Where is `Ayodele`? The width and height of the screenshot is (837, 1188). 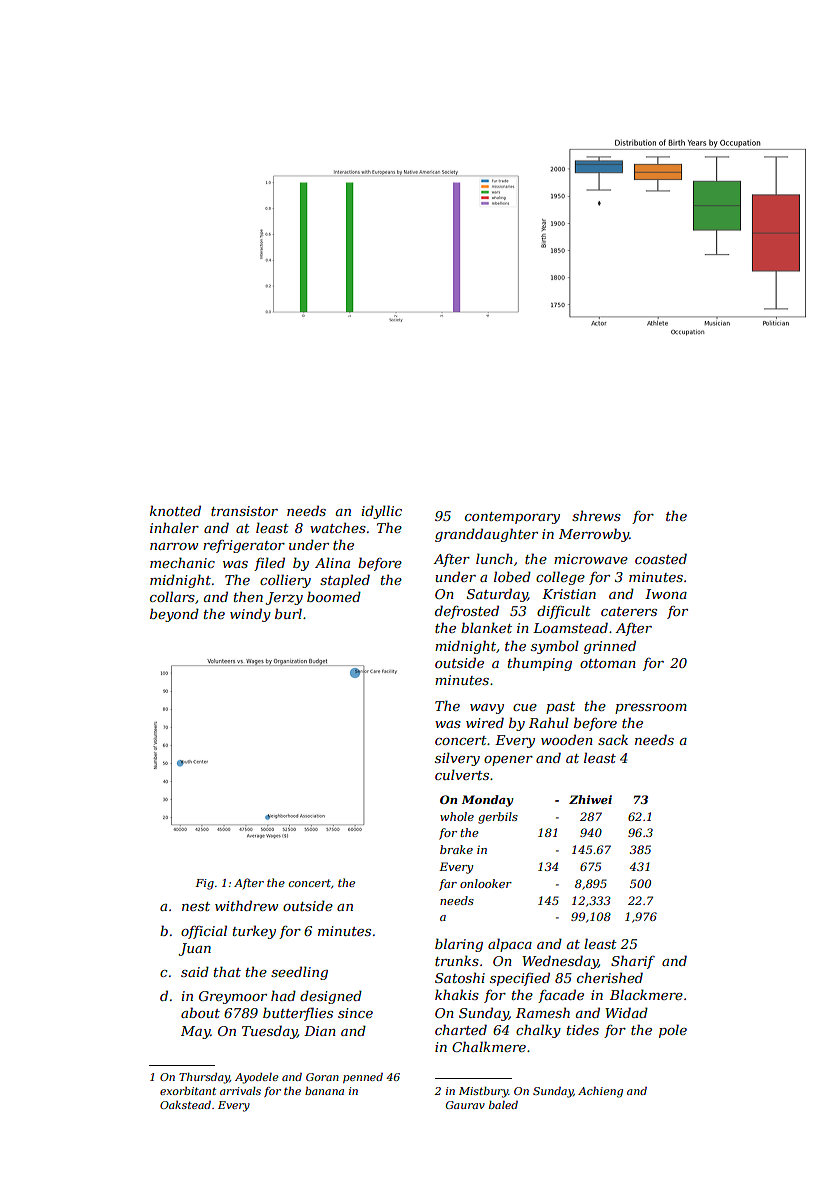 Ayodele is located at coordinates (257, 1078).
